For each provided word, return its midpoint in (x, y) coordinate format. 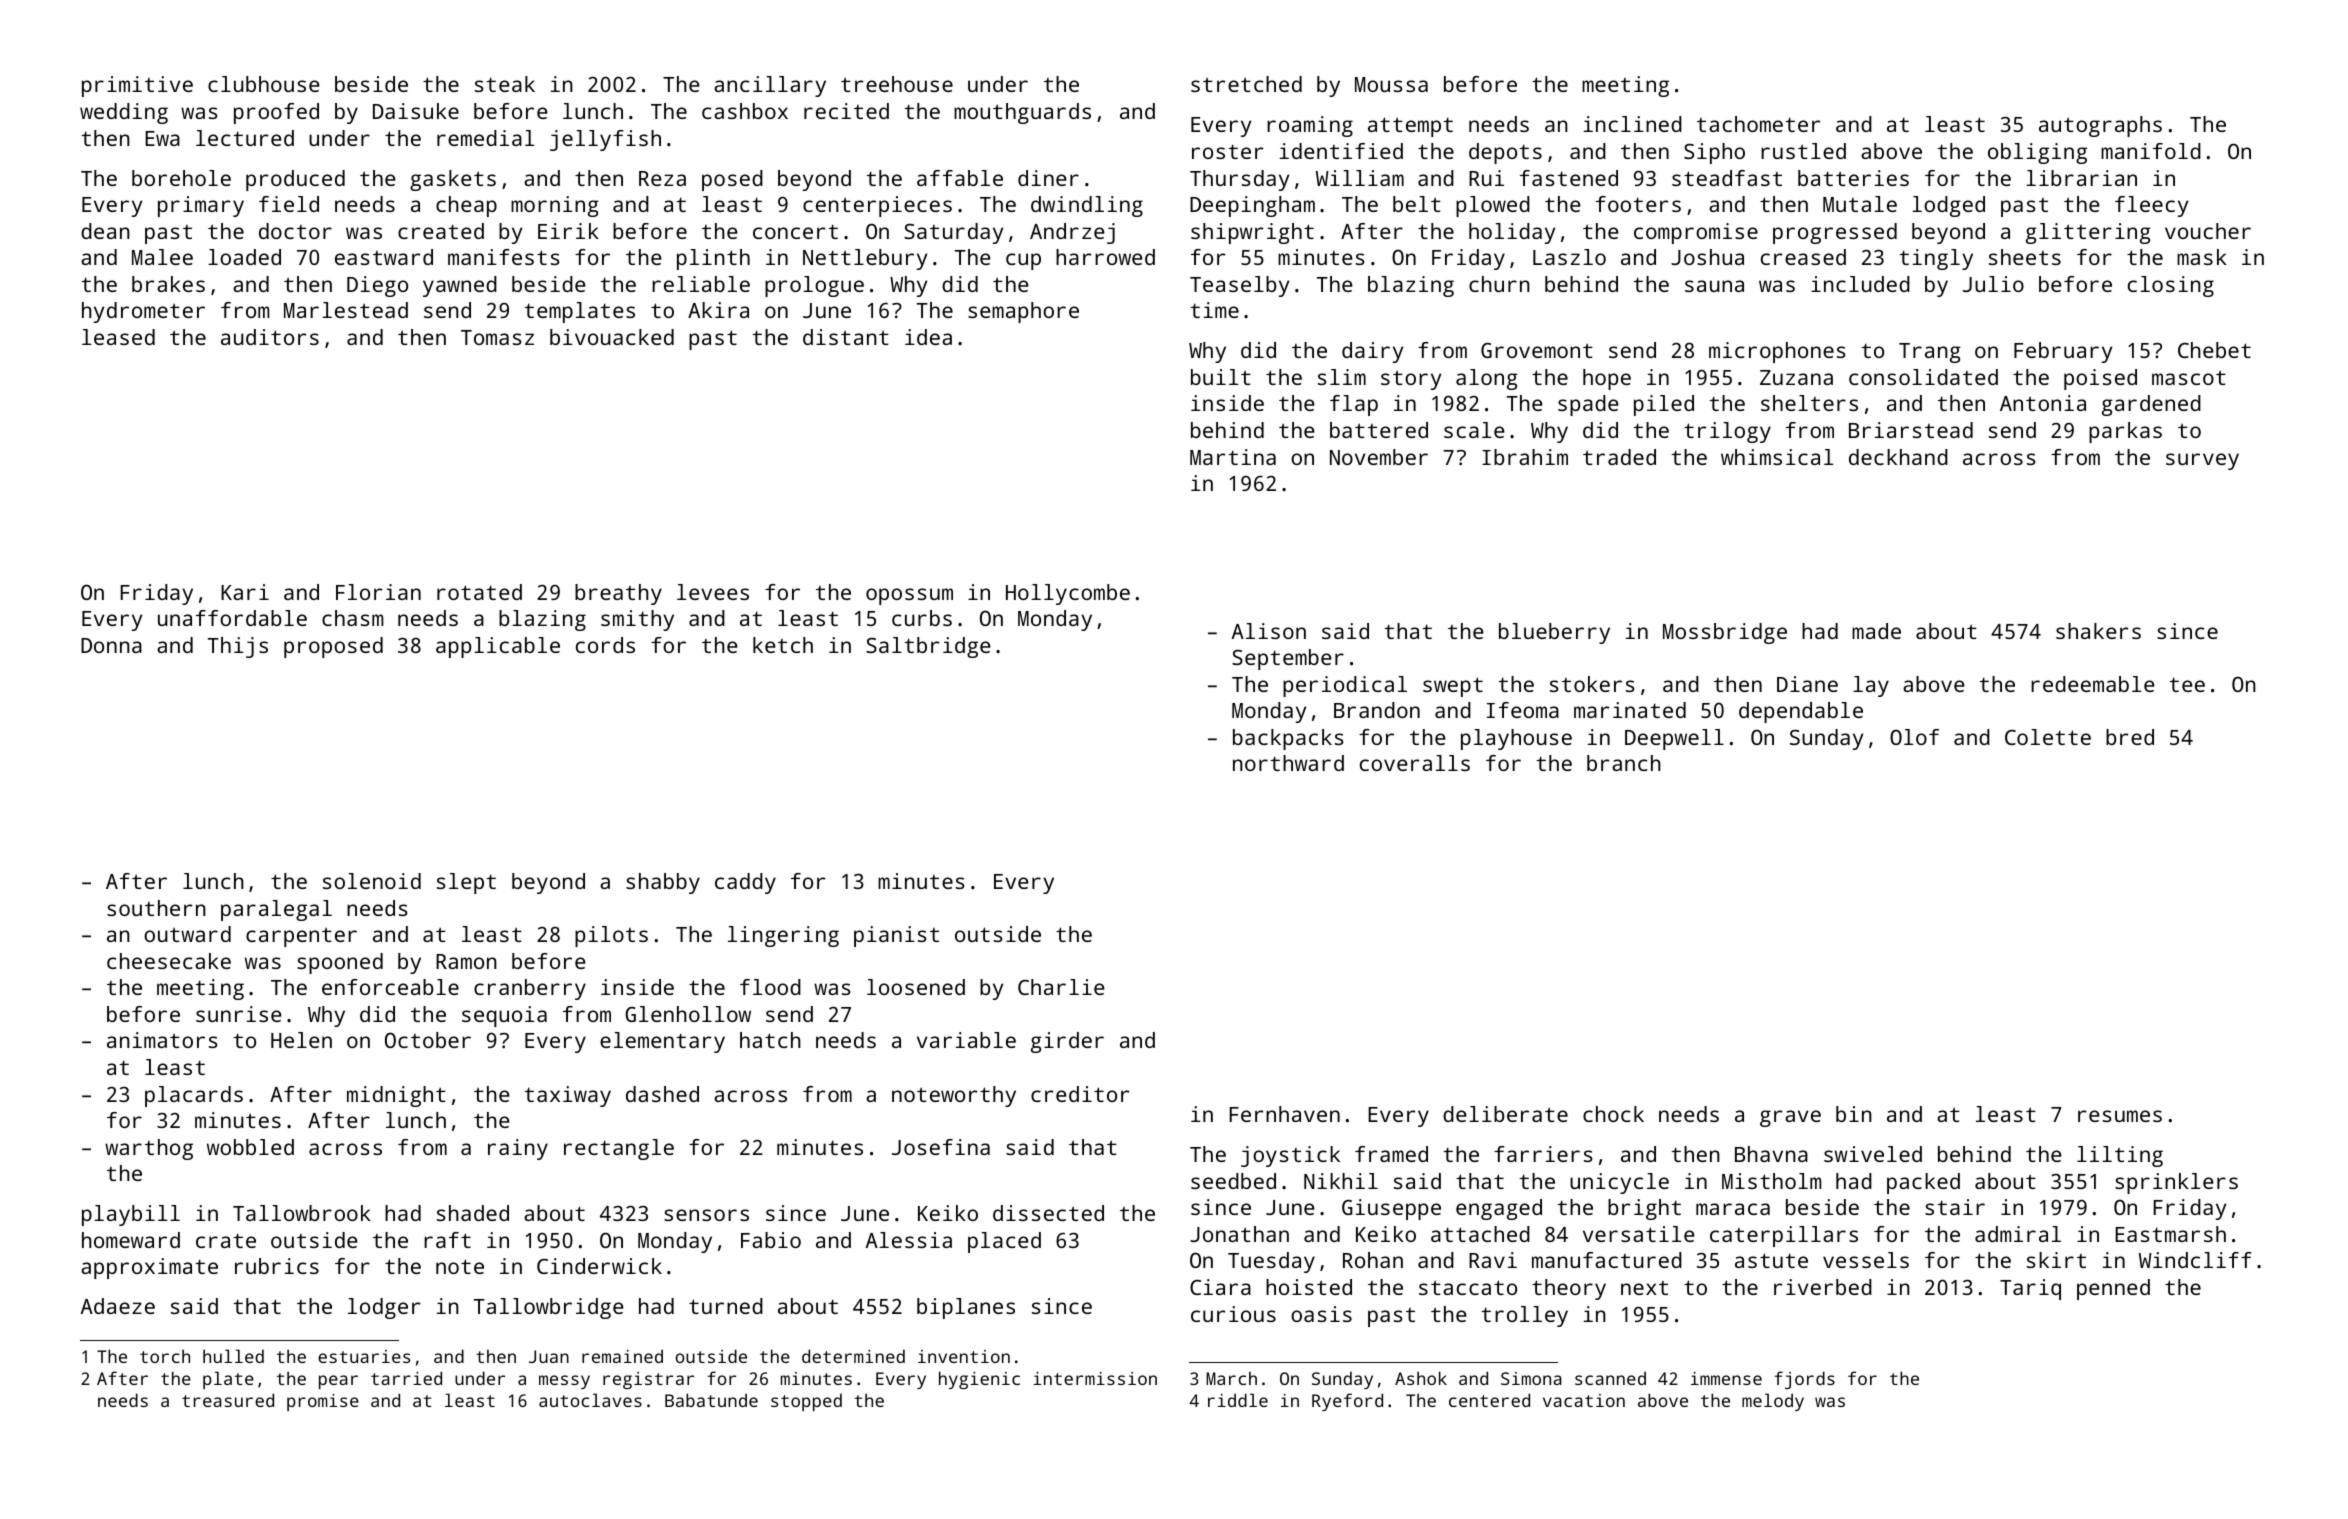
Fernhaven (1285, 1114)
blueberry (1554, 633)
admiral (2018, 1234)
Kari (245, 592)
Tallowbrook (302, 1213)
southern (156, 908)
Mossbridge (1725, 633)
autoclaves (590, 1400)
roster (1227, 151)
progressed (1835, 233)
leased (118, 337)
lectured (245, 138)
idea (928, 337)
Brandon (1377, 710)
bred (2130, 737)
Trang (1930, 353)
